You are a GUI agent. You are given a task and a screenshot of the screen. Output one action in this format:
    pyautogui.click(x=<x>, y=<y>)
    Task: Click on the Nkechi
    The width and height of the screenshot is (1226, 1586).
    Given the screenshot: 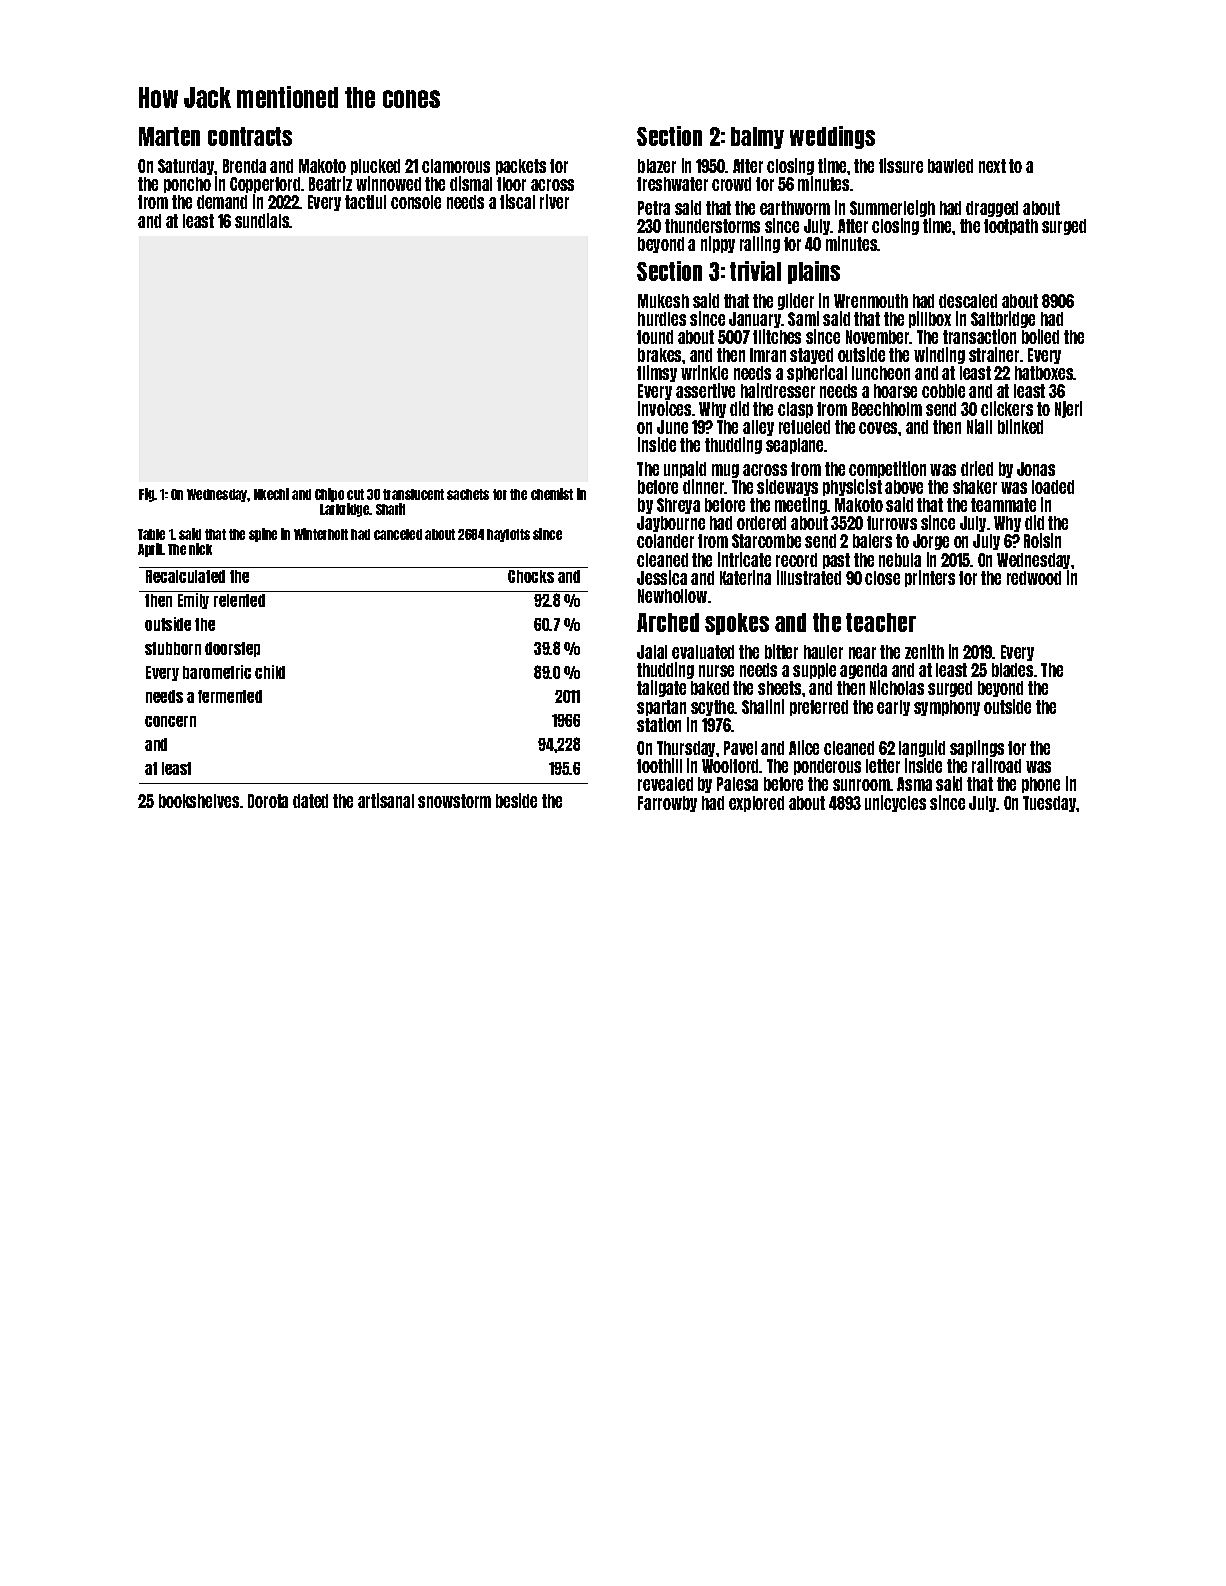 What is the action you would take?
    pyautogui.click(x=271, y=494)
